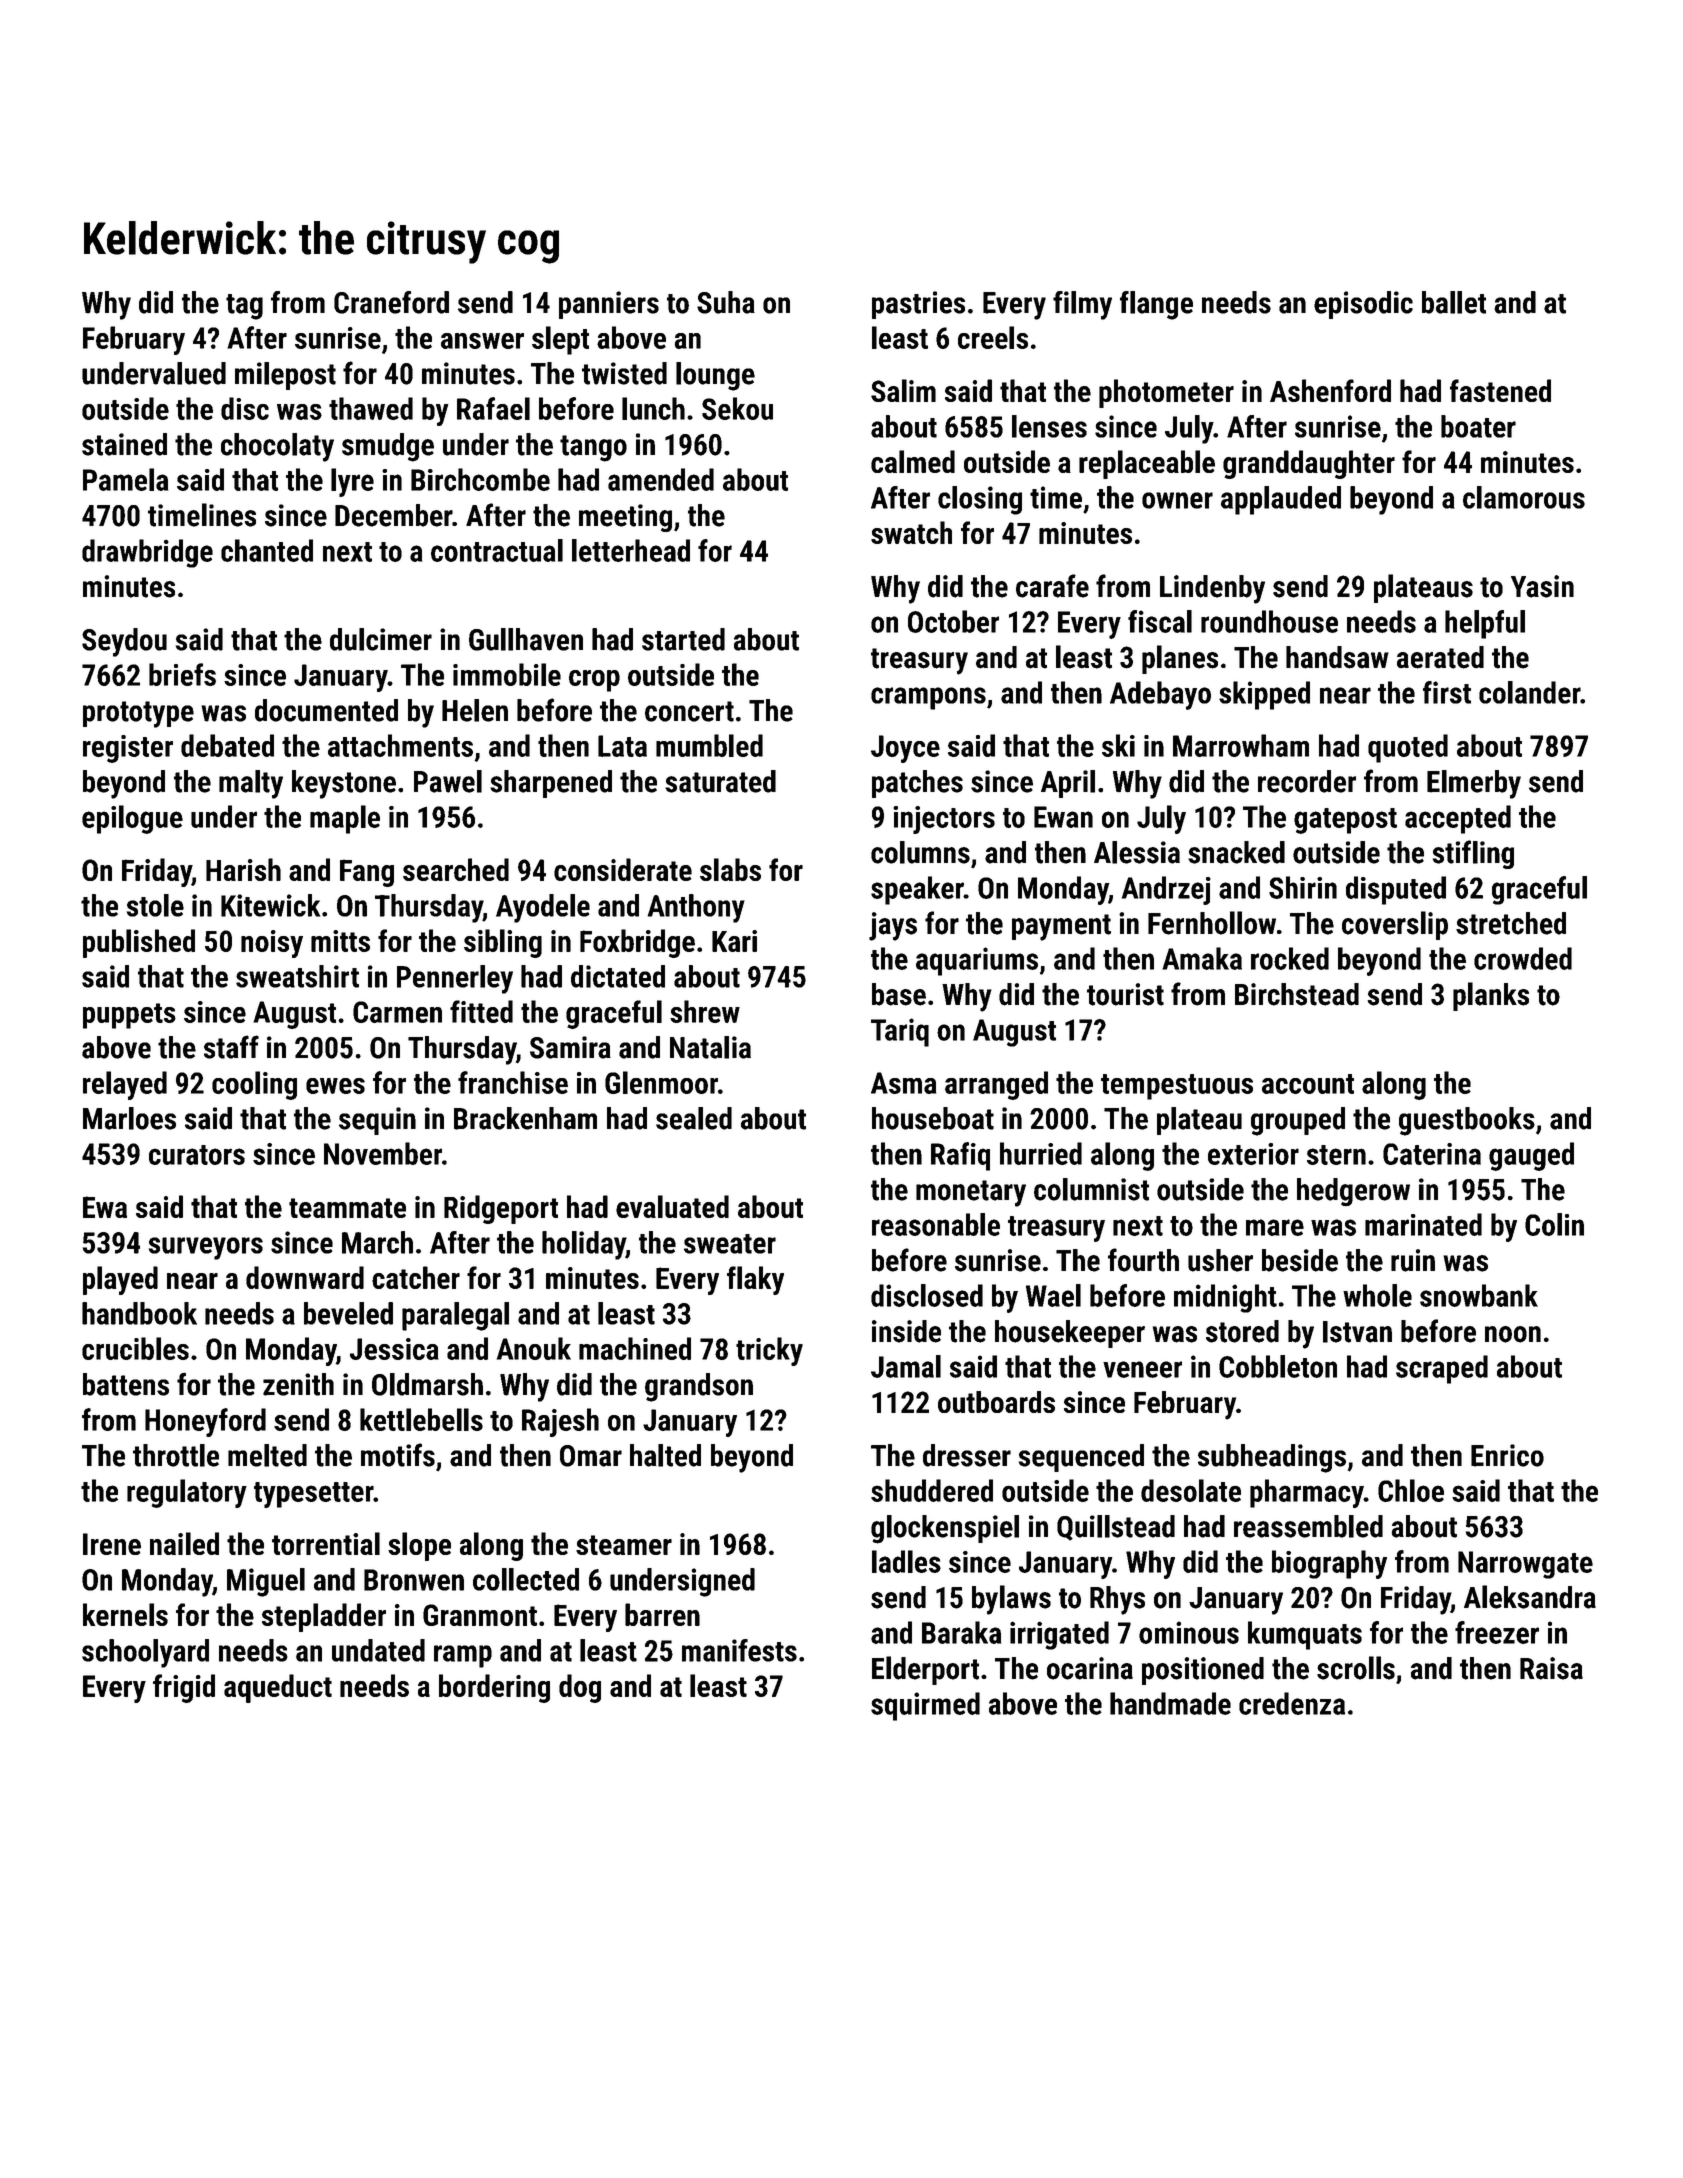 The height and width of the screenshot is (2178, 1683). I want to click on Ayodele, so click(543, 908).
